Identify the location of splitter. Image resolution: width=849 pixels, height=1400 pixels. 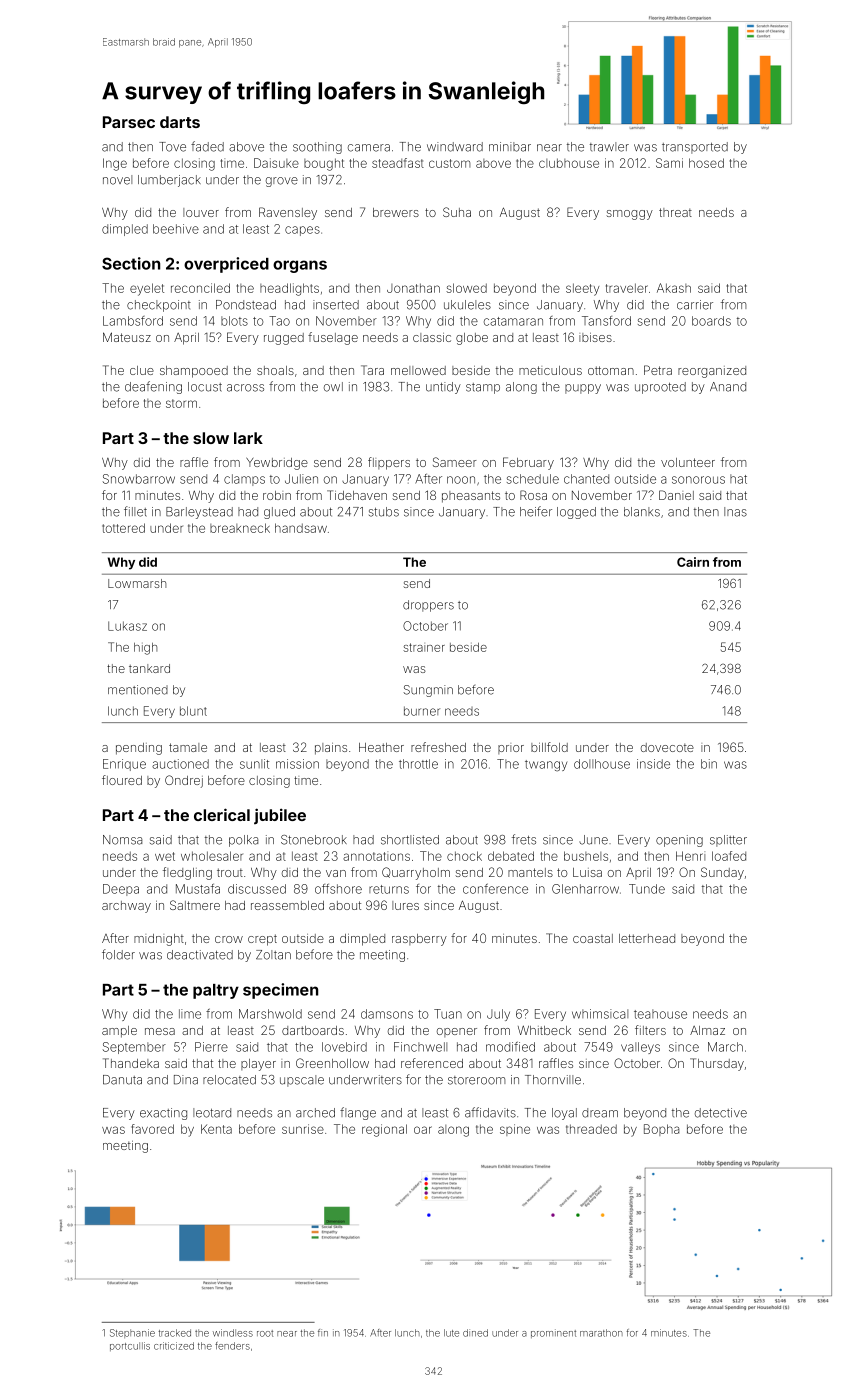
(728, 841).
